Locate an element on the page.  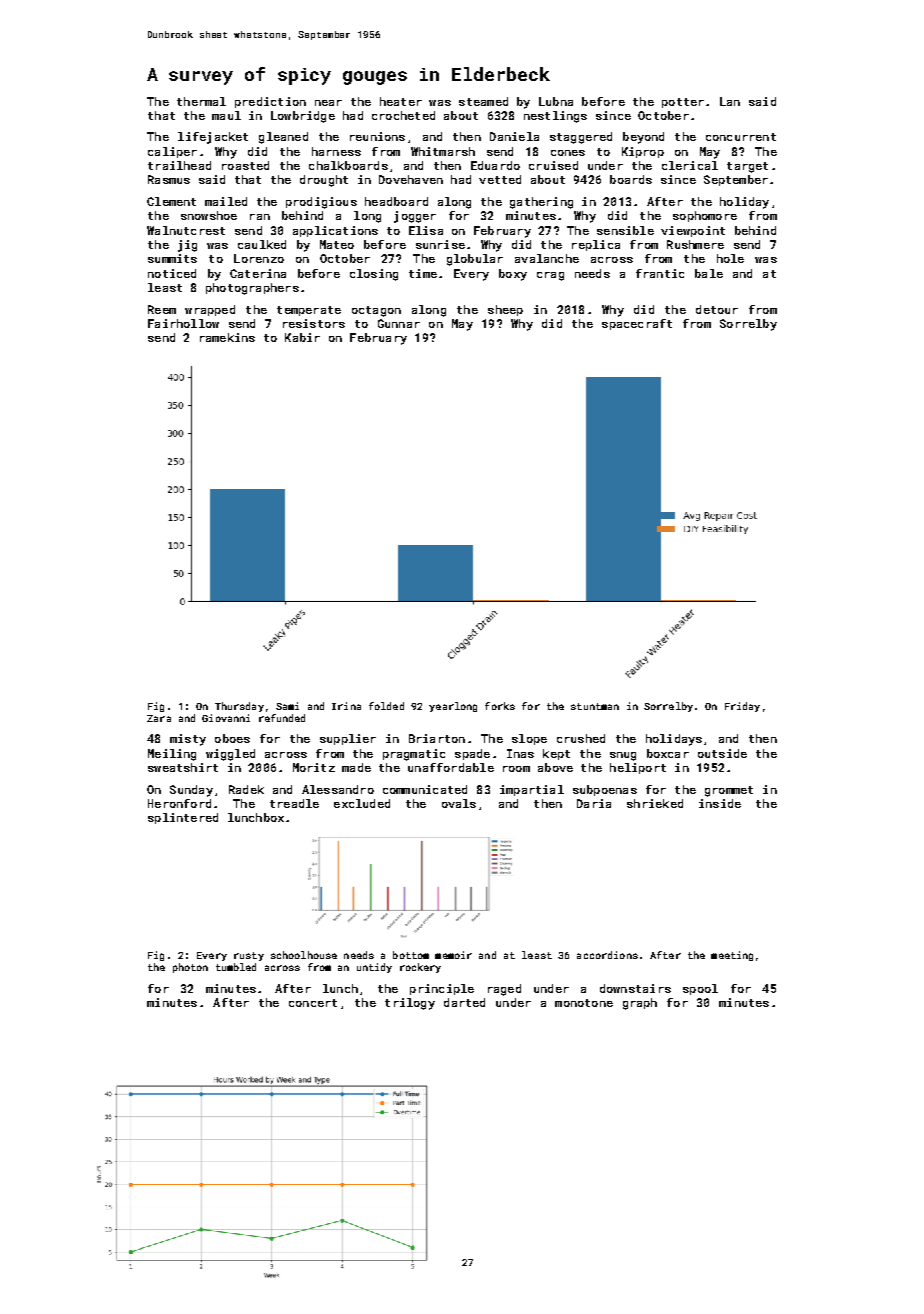
detour is located at coordinates (717, 309).
